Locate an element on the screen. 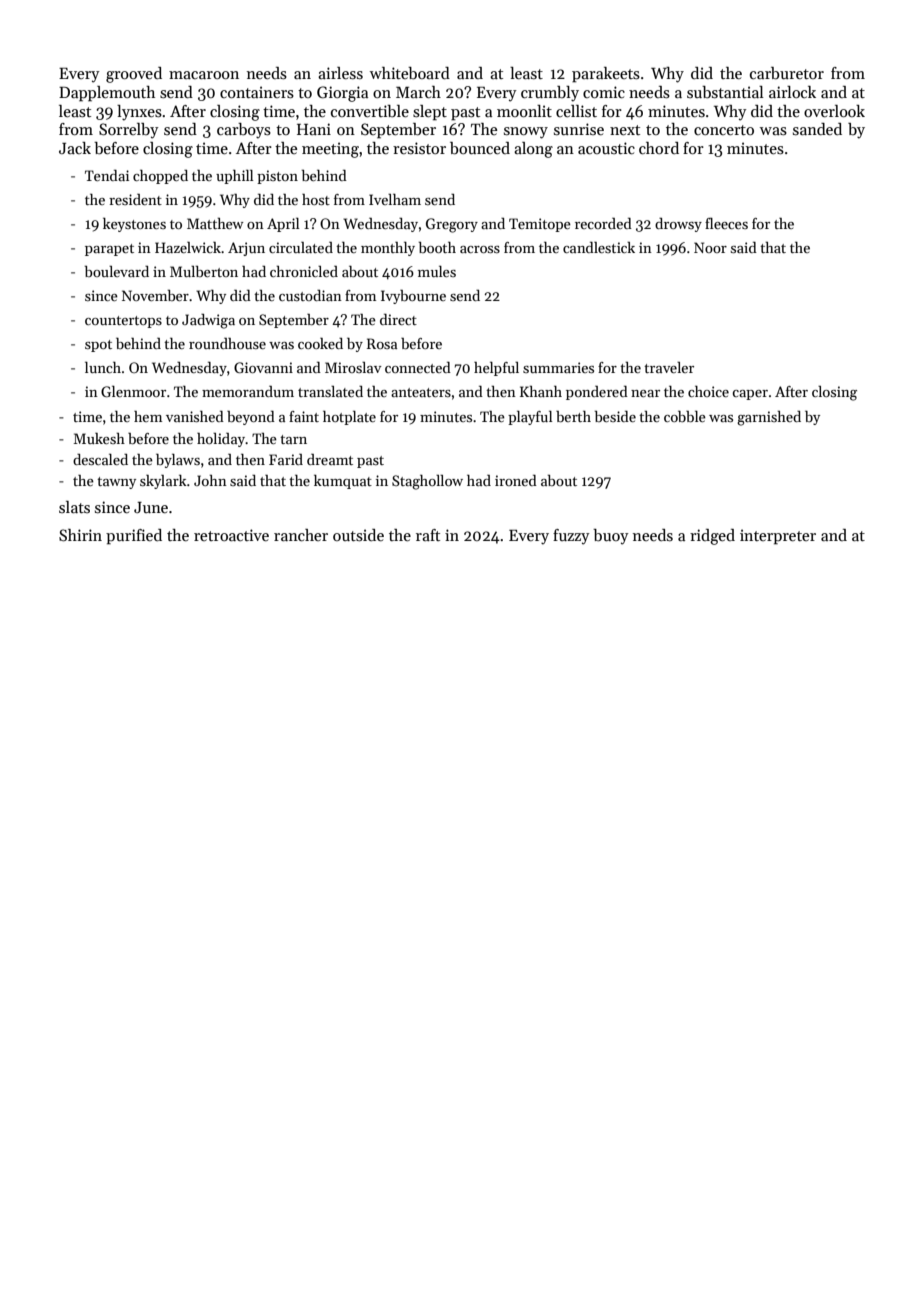 Image resolution: width=924 pixels, height=1308 pixels. fleeces is located at coordinates (726, 223).
